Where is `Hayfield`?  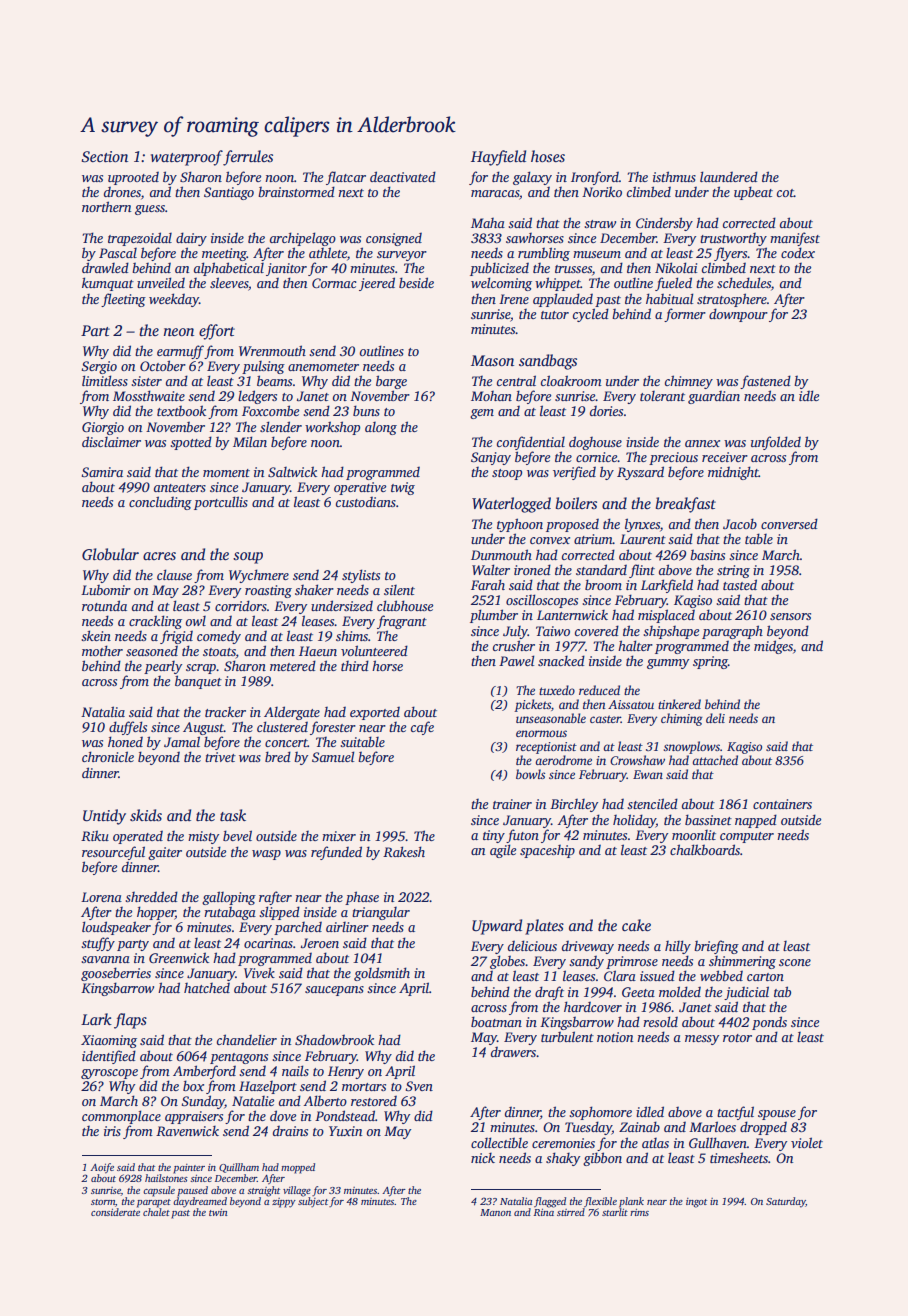
Hayfield is located at coordinates (498, 158).
